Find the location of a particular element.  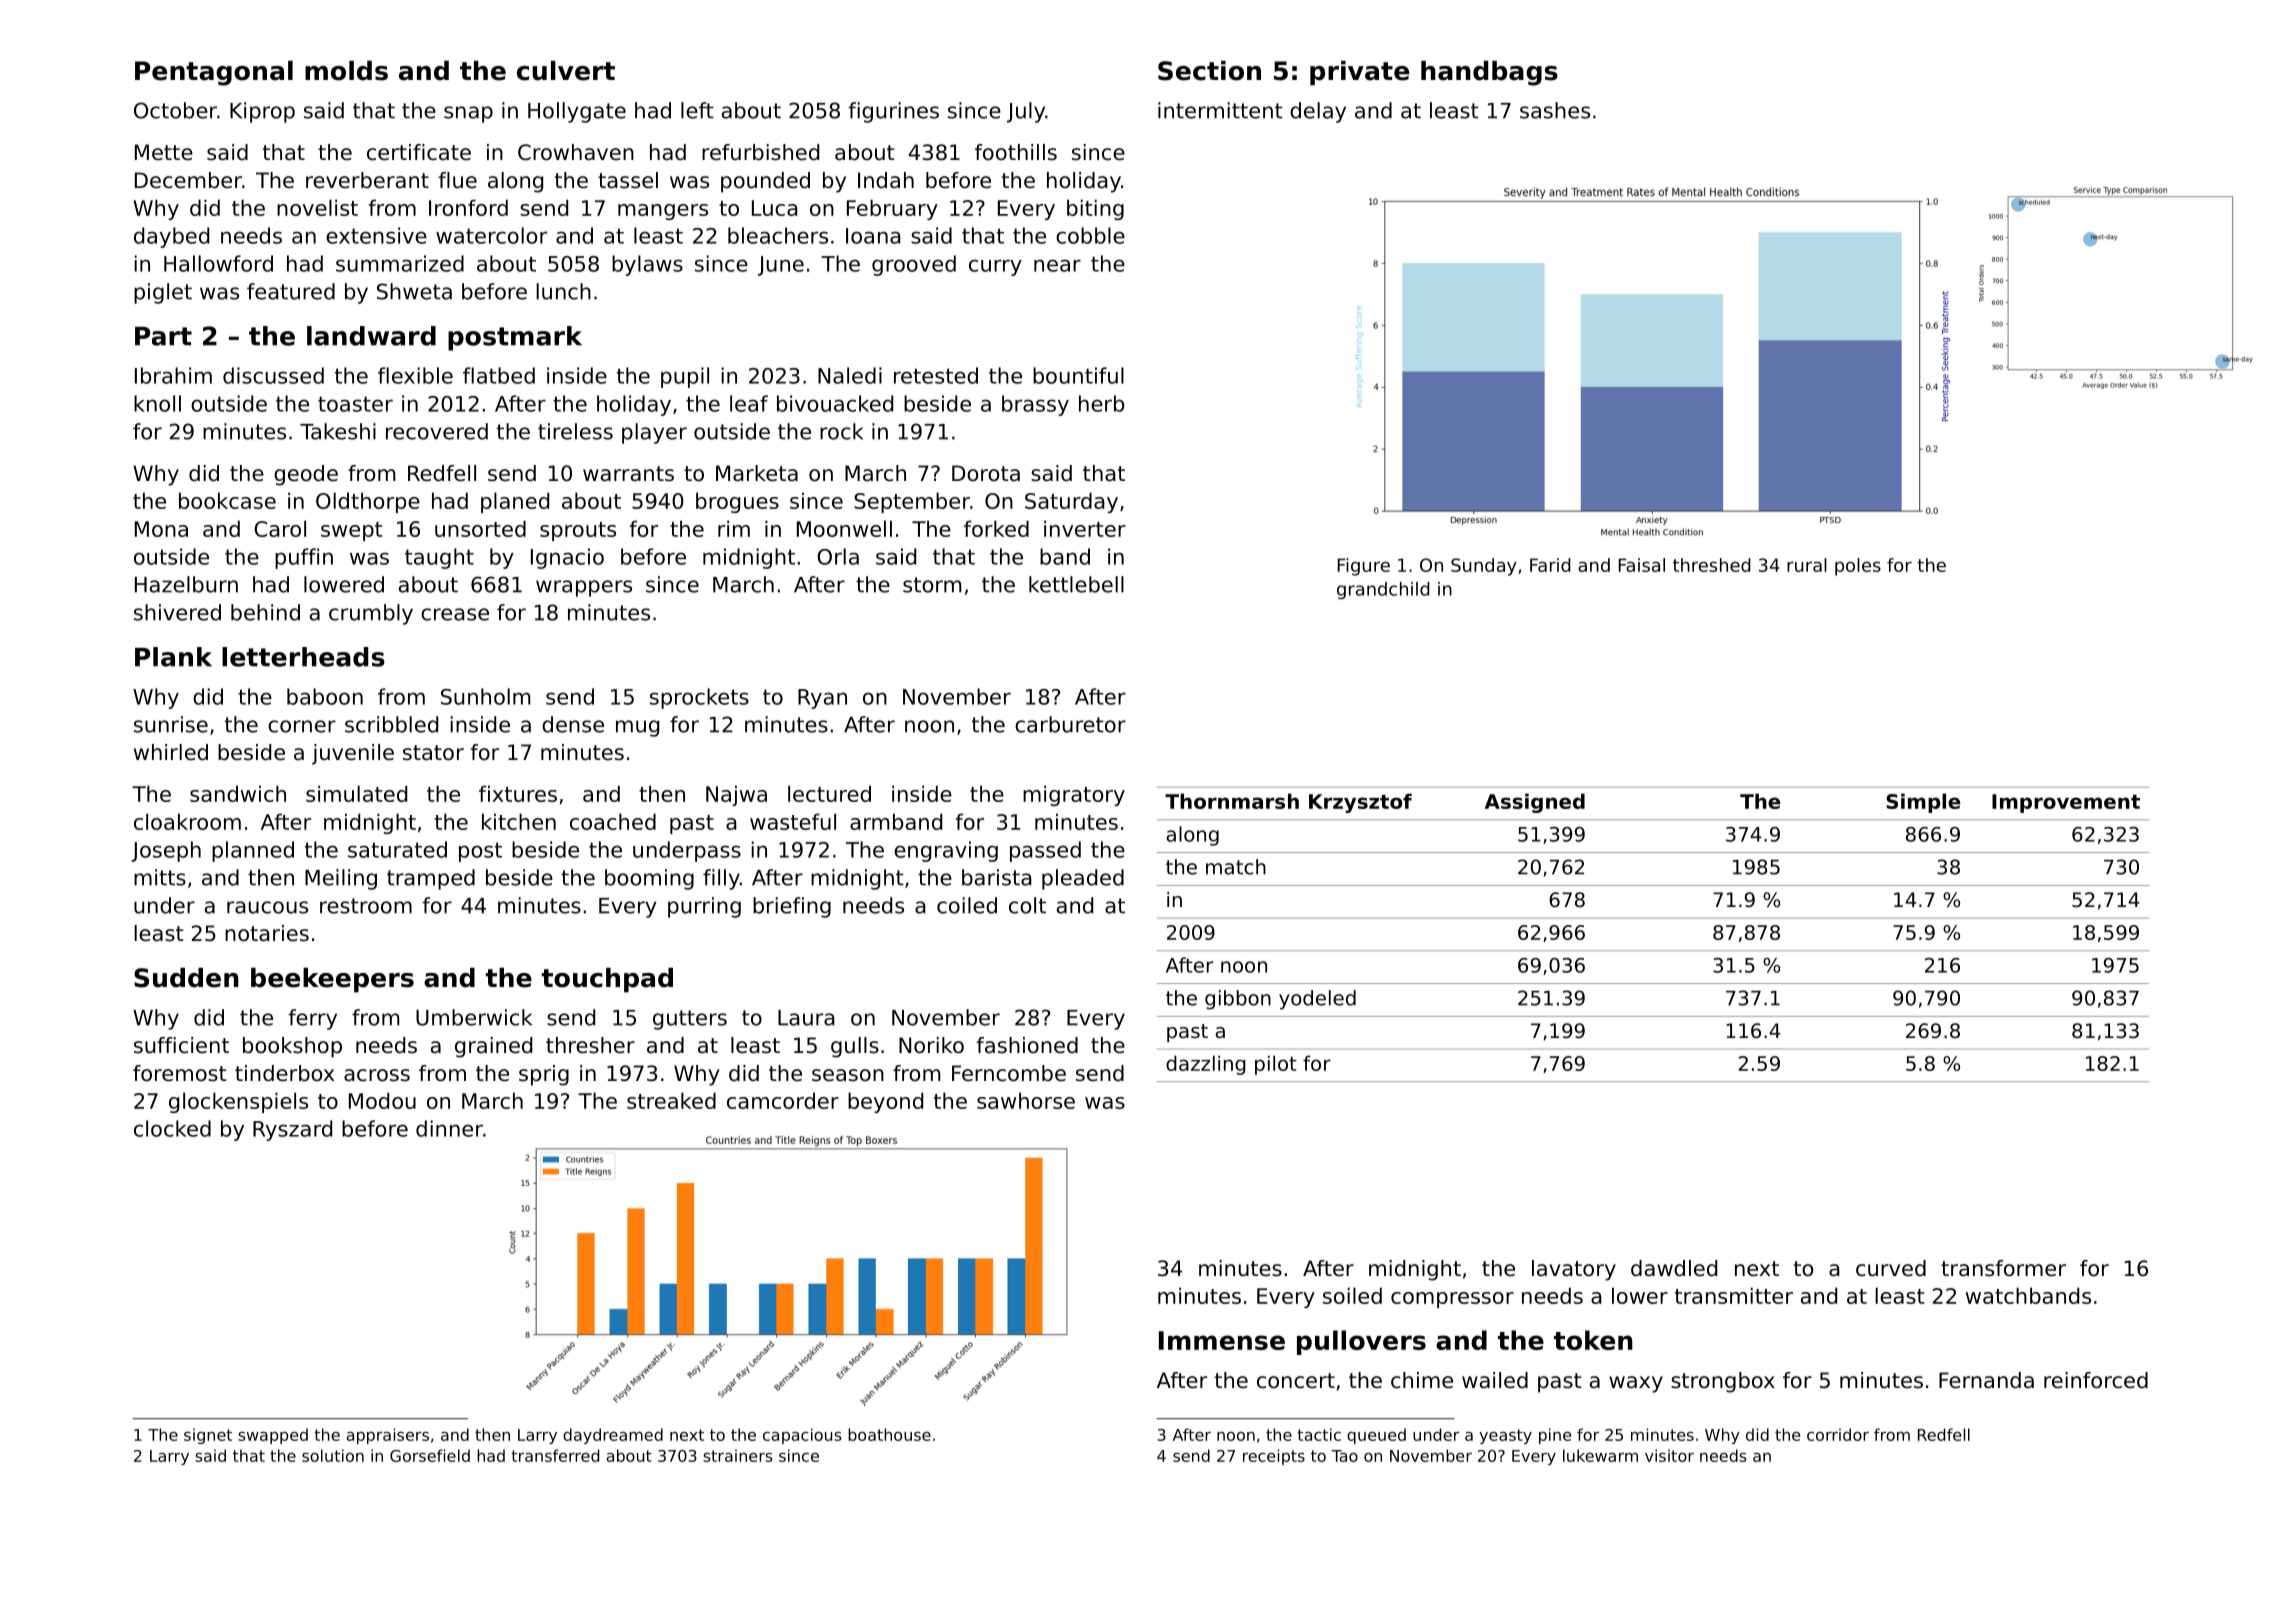

Mona is located at coordinates (161, 529).
